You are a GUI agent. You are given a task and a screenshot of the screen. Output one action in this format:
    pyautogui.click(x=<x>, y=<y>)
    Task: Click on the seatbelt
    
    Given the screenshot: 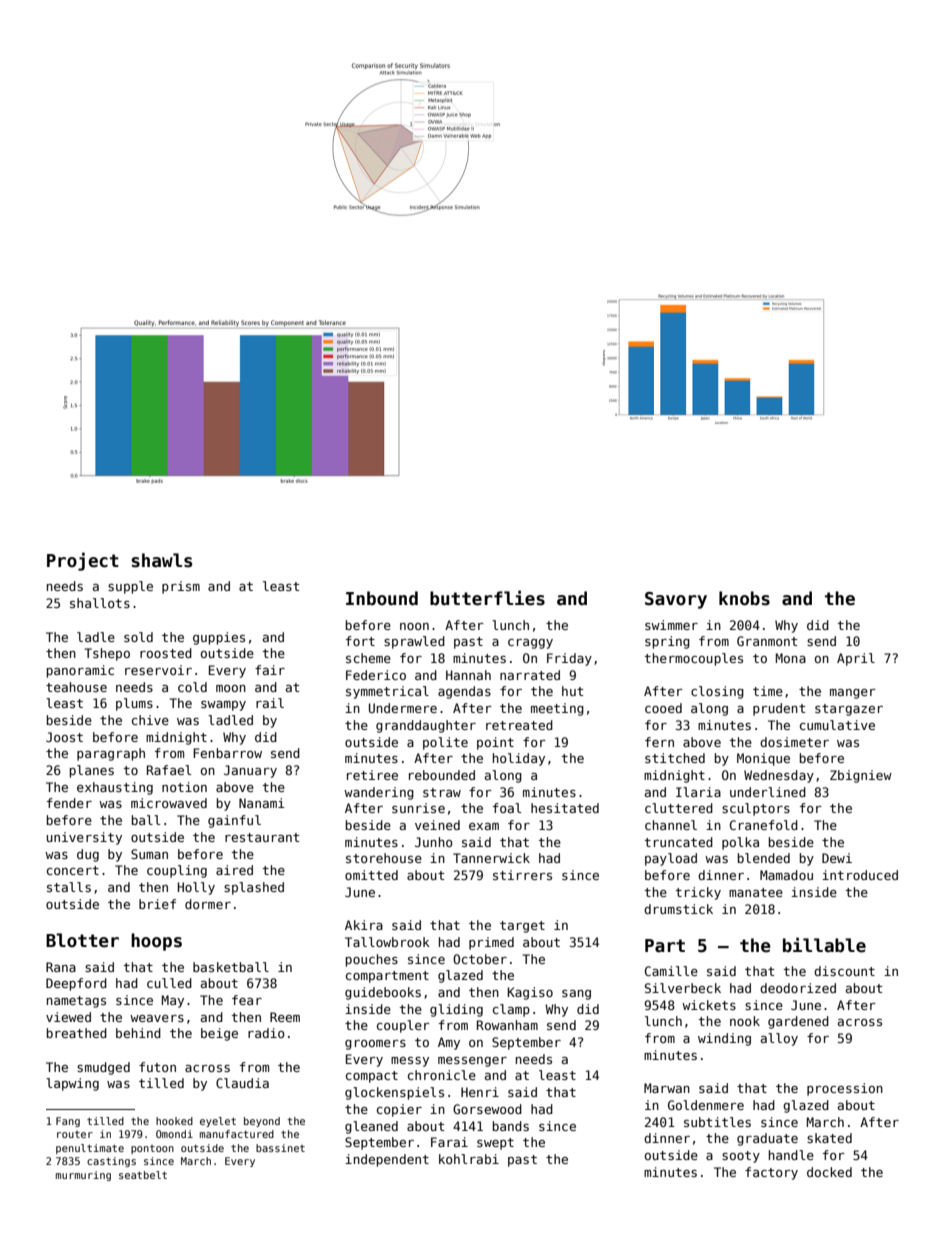 What is the action you would take?
    pyautogui.click(x=143, y=1175)
